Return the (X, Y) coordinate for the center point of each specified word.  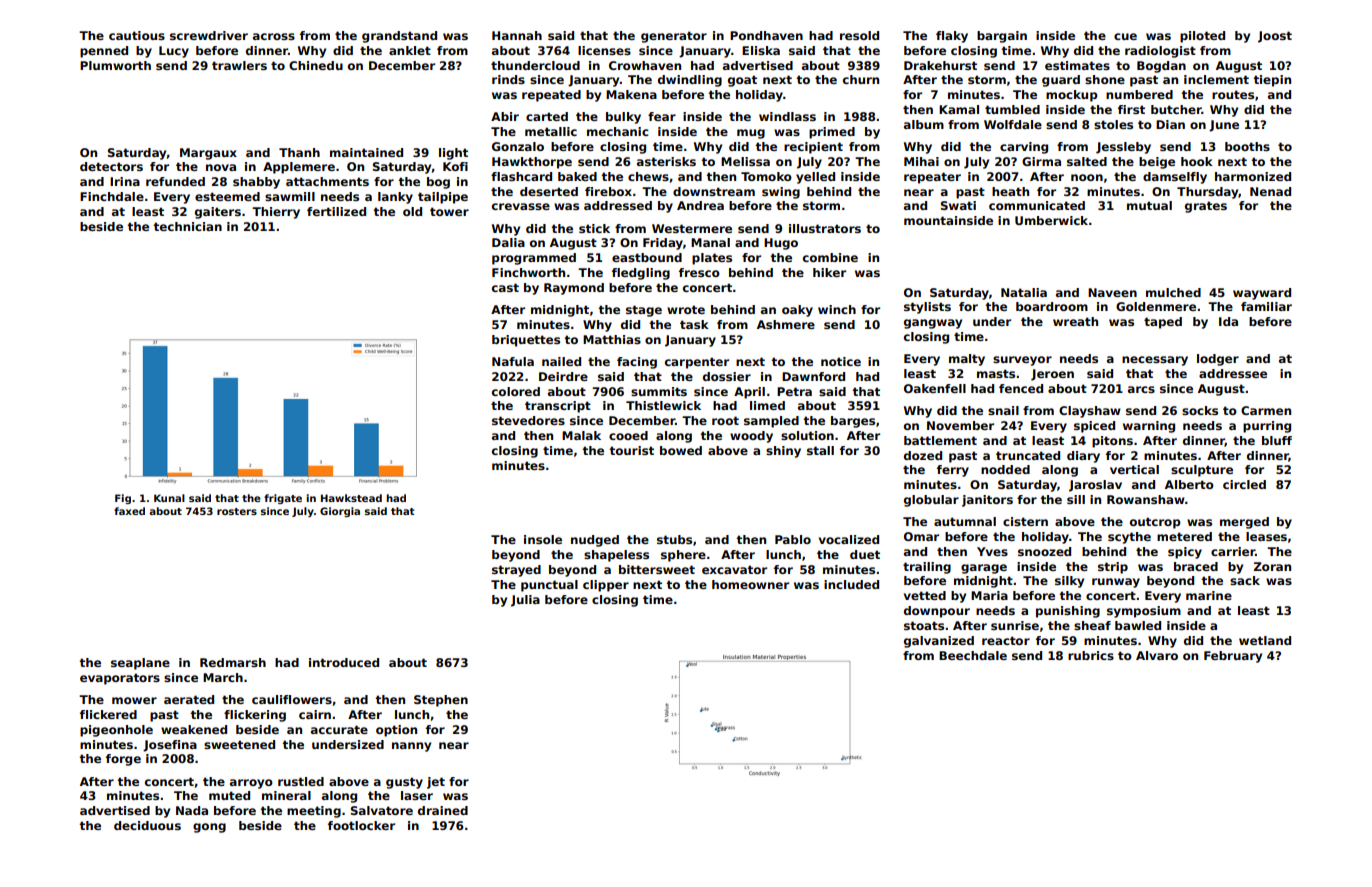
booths (1247, 146)
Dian (1170, 124)
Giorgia (340, 512)
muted (229, 795)
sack (1245, 580)
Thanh (299, 152)
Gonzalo (518, 146)
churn (861, 79)
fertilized (336, 211)
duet (865, 554)
